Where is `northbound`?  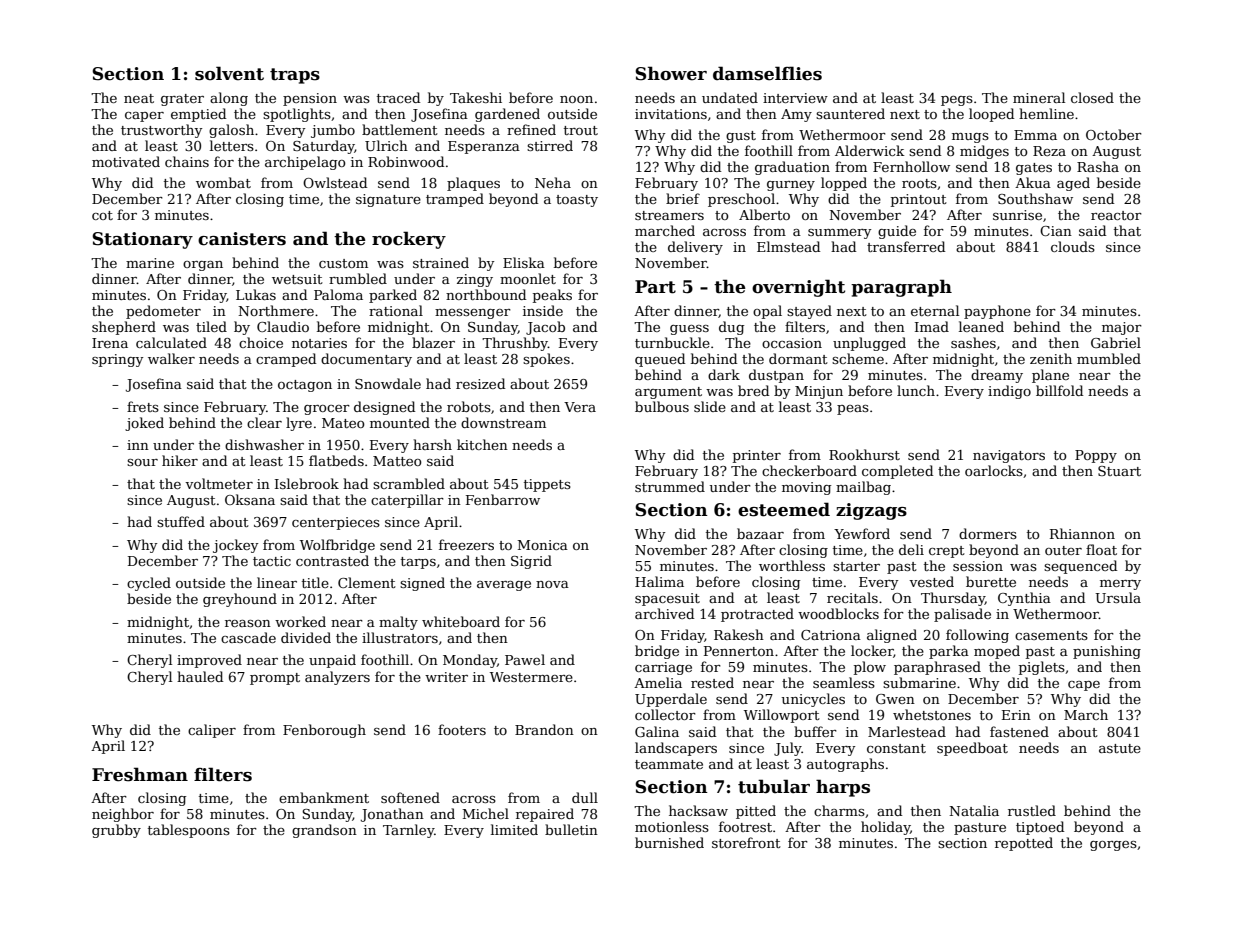 northbound is located at coordinates (486, 294).
